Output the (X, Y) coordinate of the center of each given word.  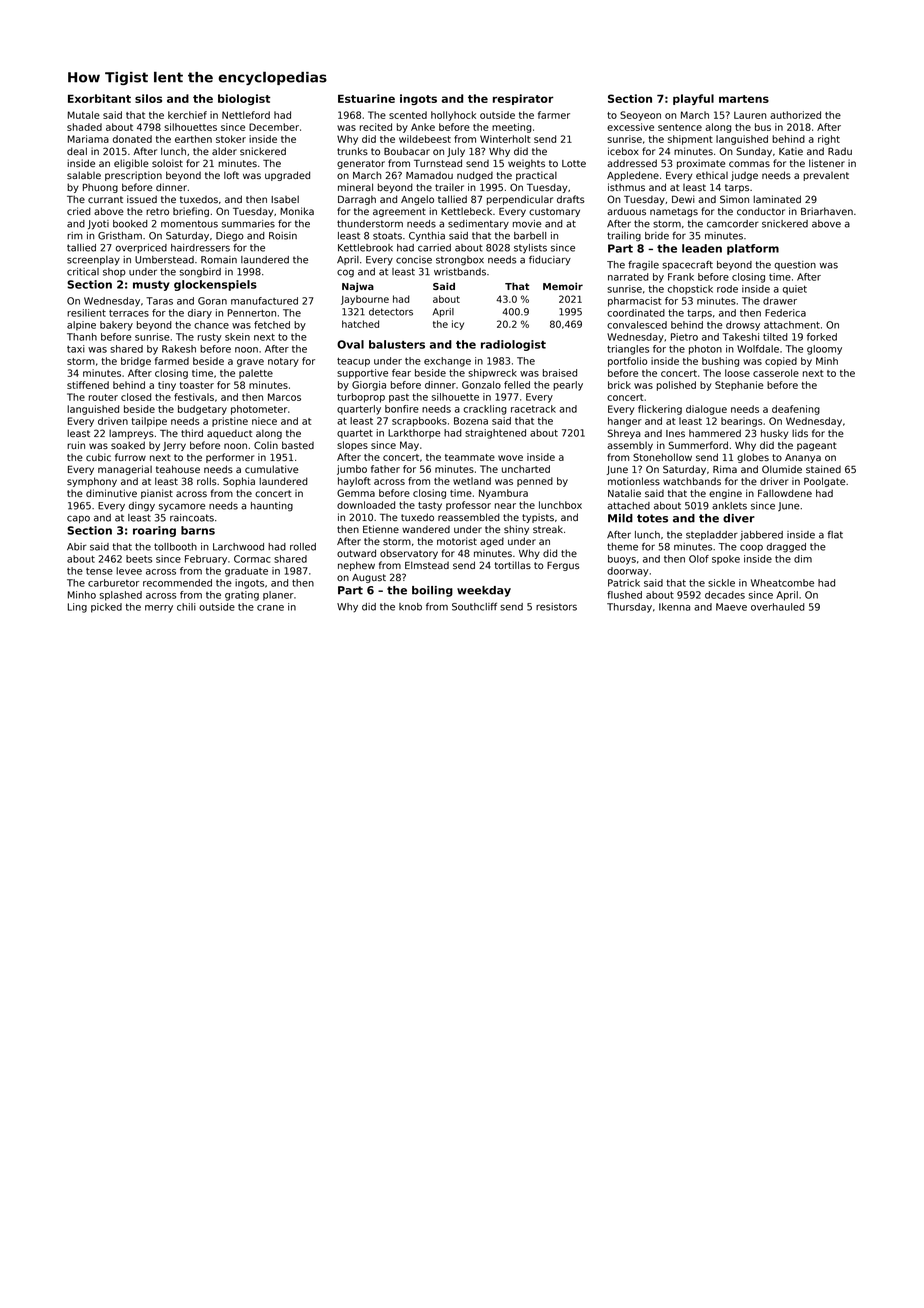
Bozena (471, 421)
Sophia (239, 482)
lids (800, 433)
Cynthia (427, 237)
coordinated (636, 313)
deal (77, 151)
